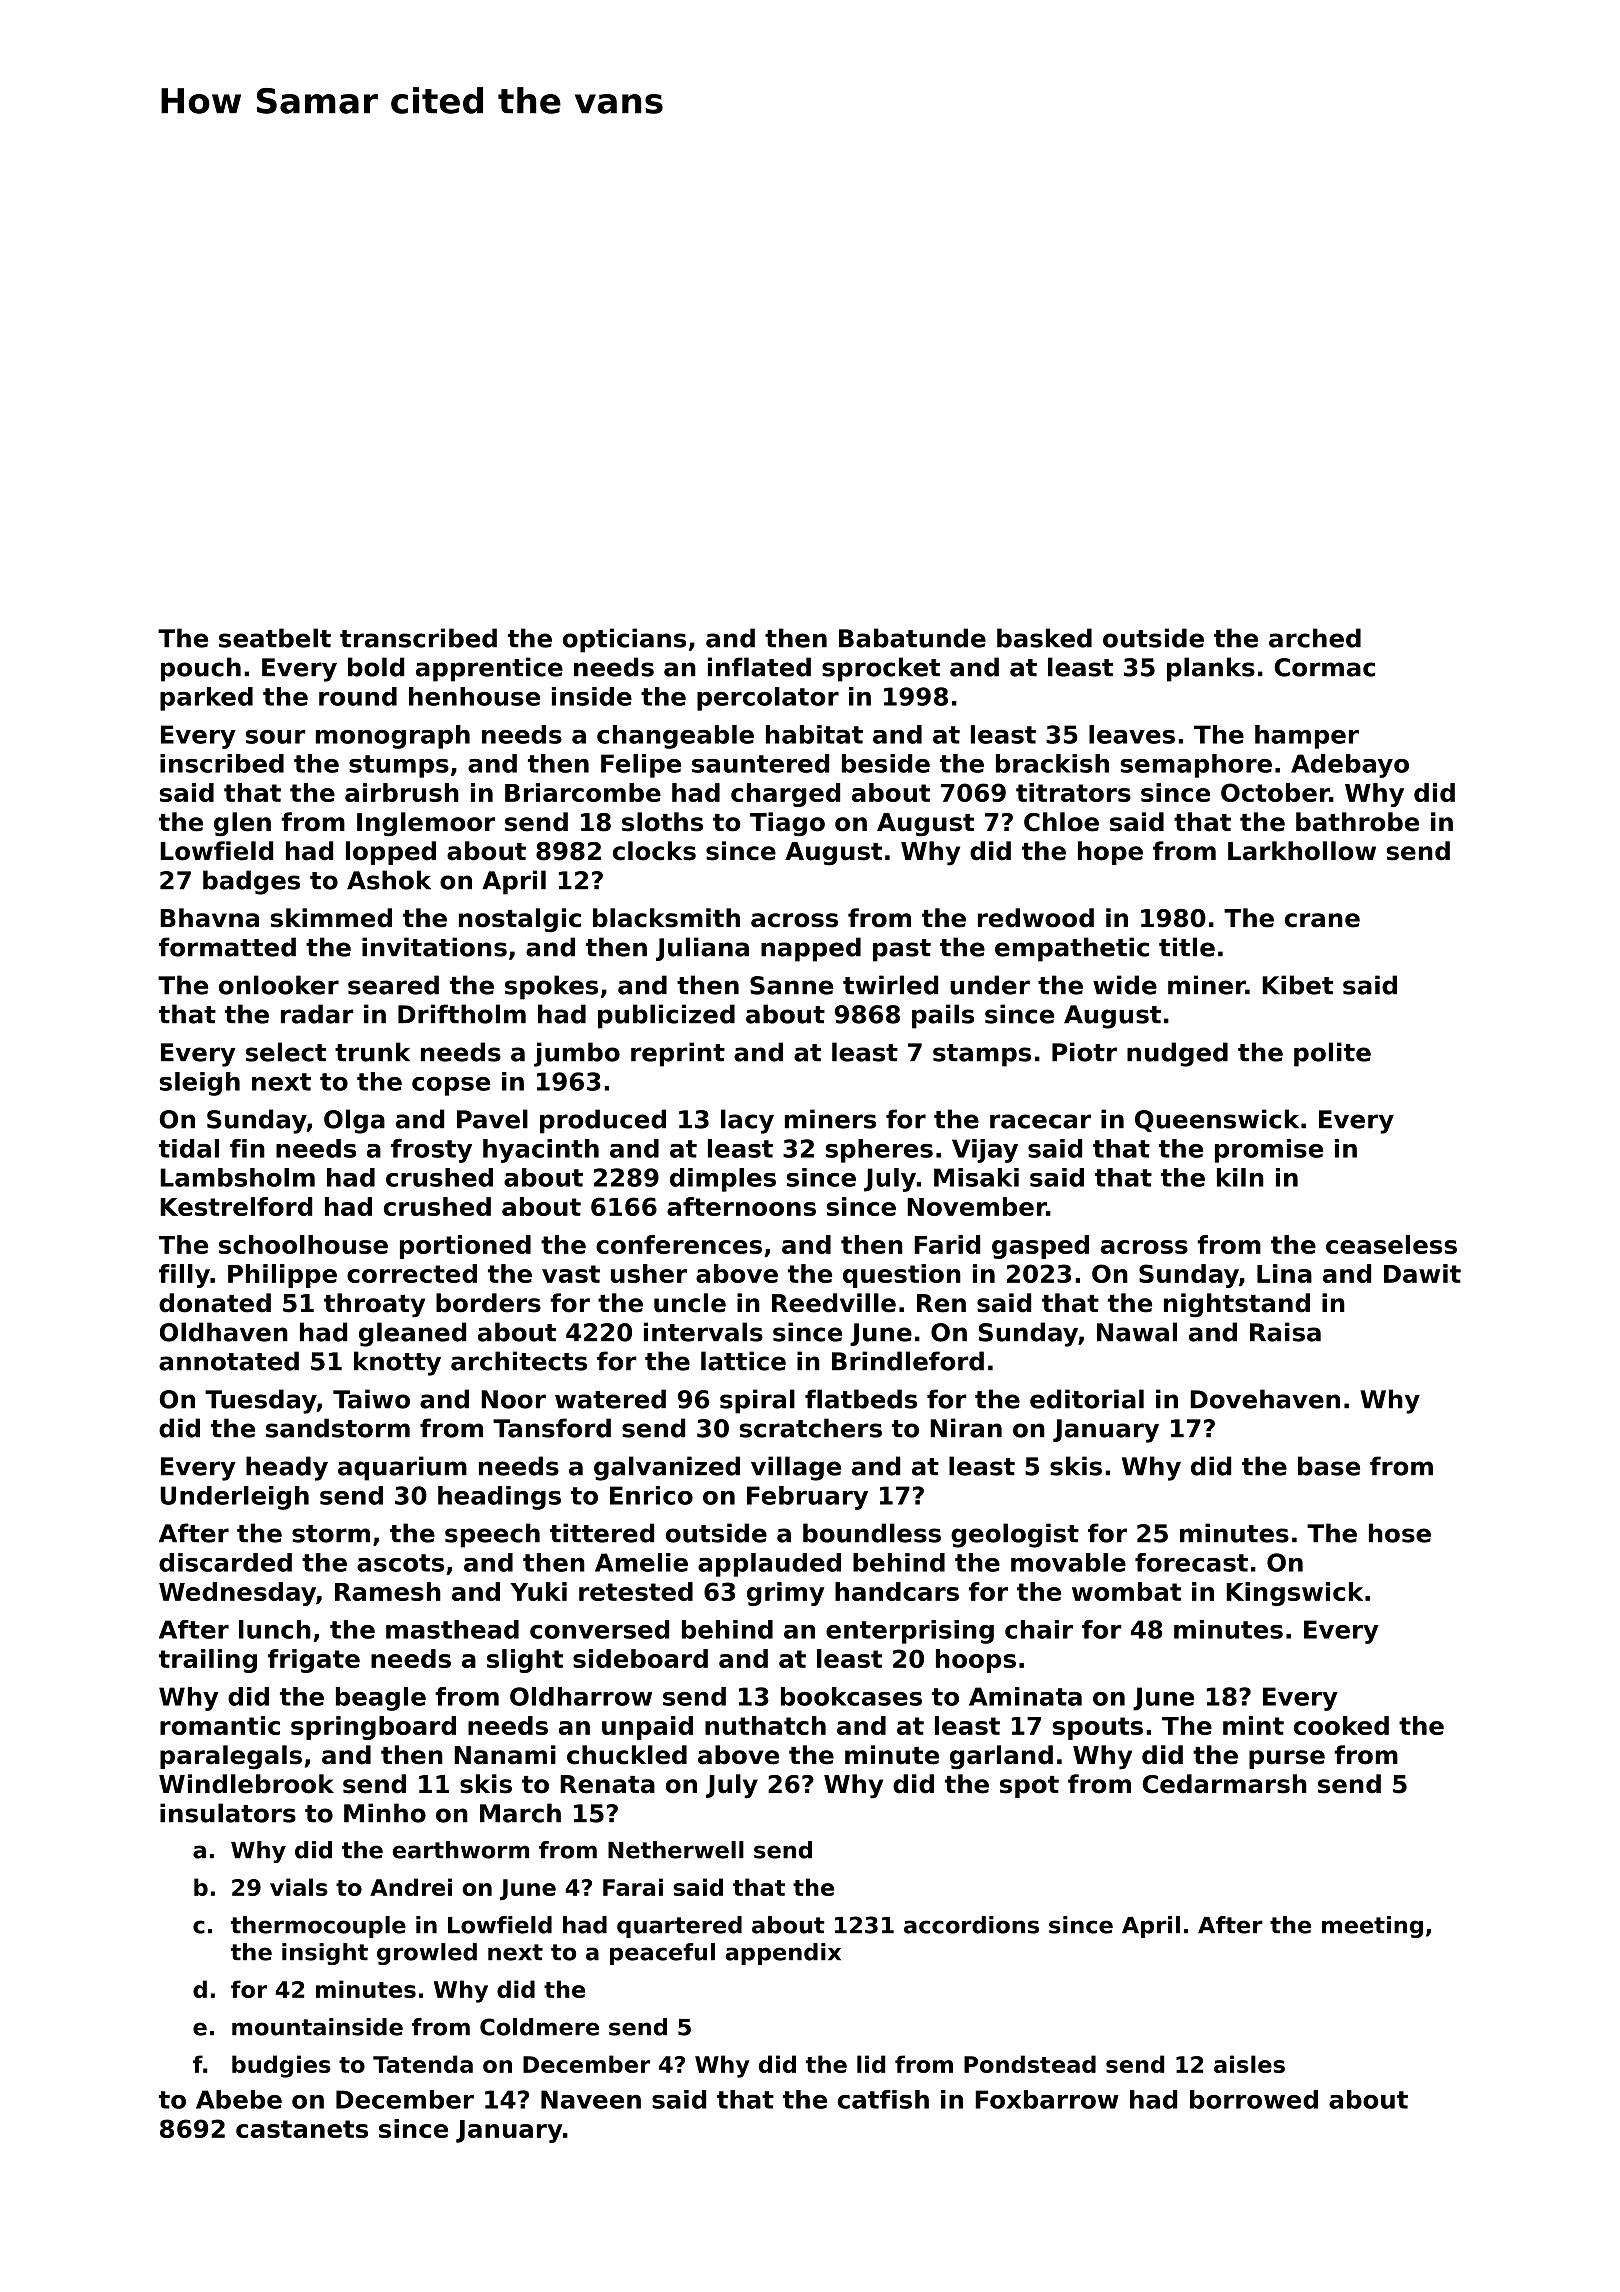  Describe the element at coordinates (513, 1399) in the document. I see `Noor` at that location.
